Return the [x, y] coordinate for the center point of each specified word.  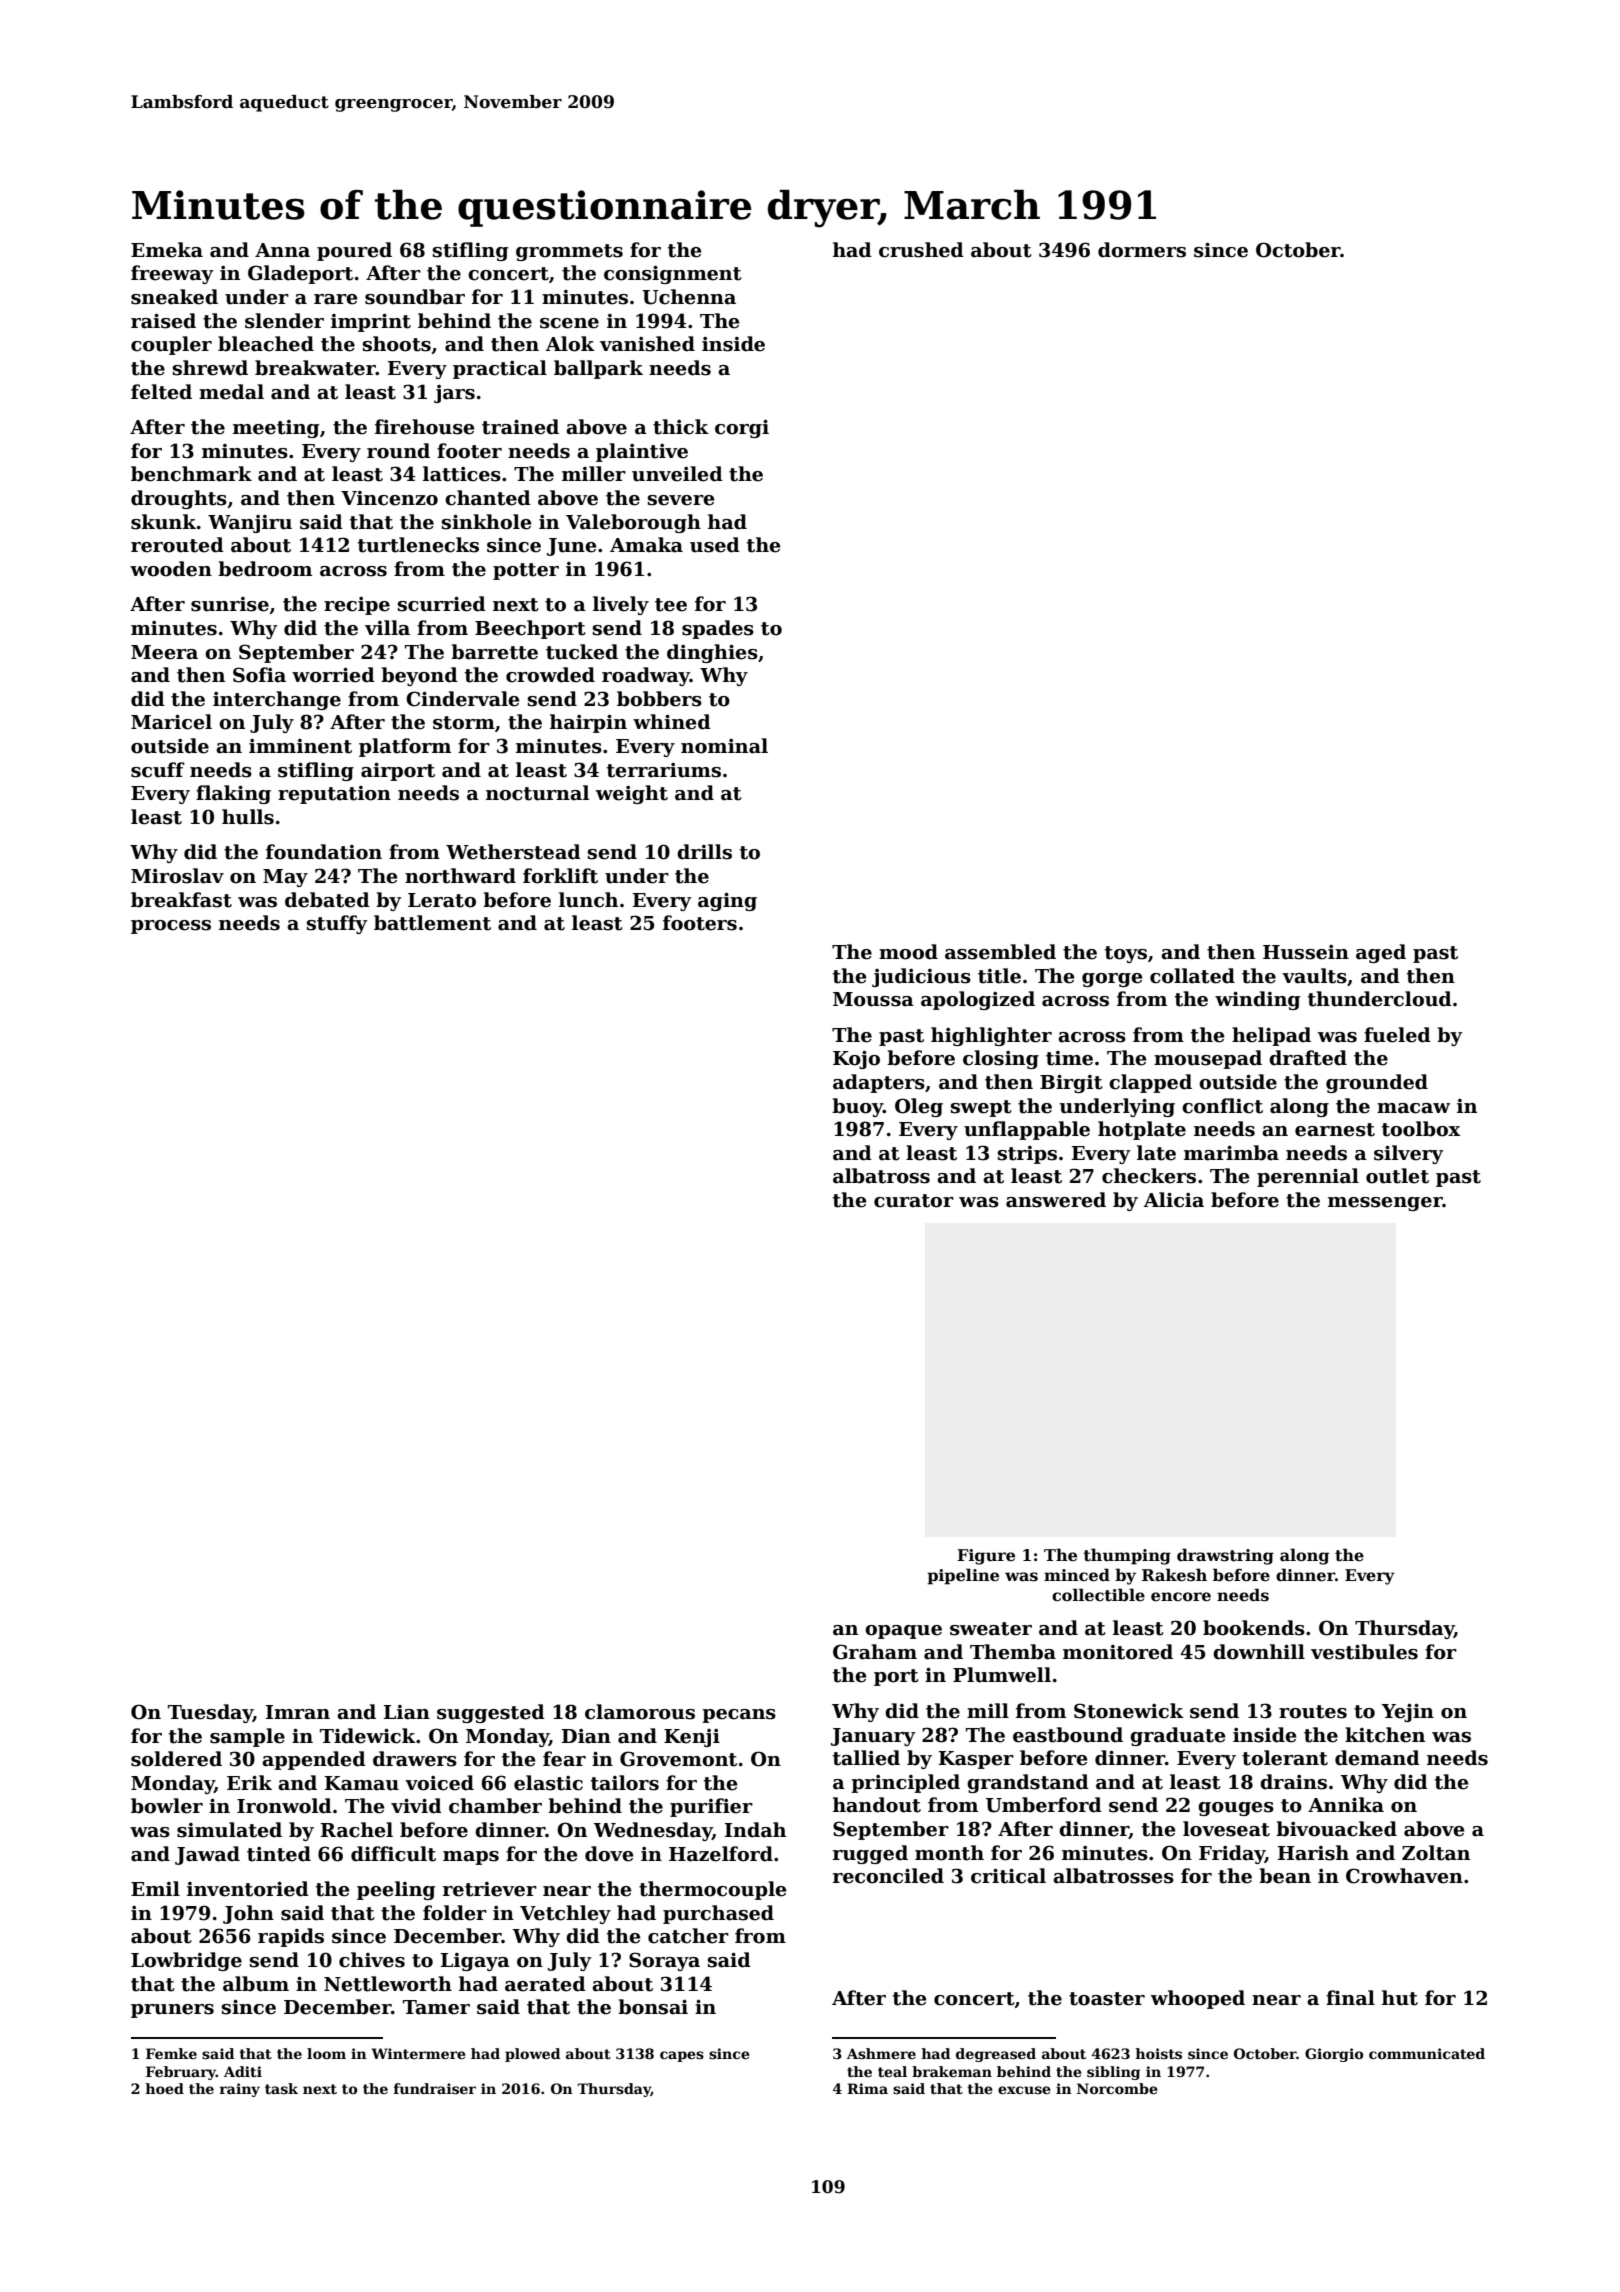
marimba [1231, 1153]
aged [1381, 953]
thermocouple [713, 1890]
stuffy [337, 924]
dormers [1142, 250]
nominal [724, 746]
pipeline [963, 1576]
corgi [742, 428]
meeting [276, 429]
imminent [300, 746]
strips [1027, 1155]
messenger [1385, 1204]
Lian [407, 1712]
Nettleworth [388, 1984]
